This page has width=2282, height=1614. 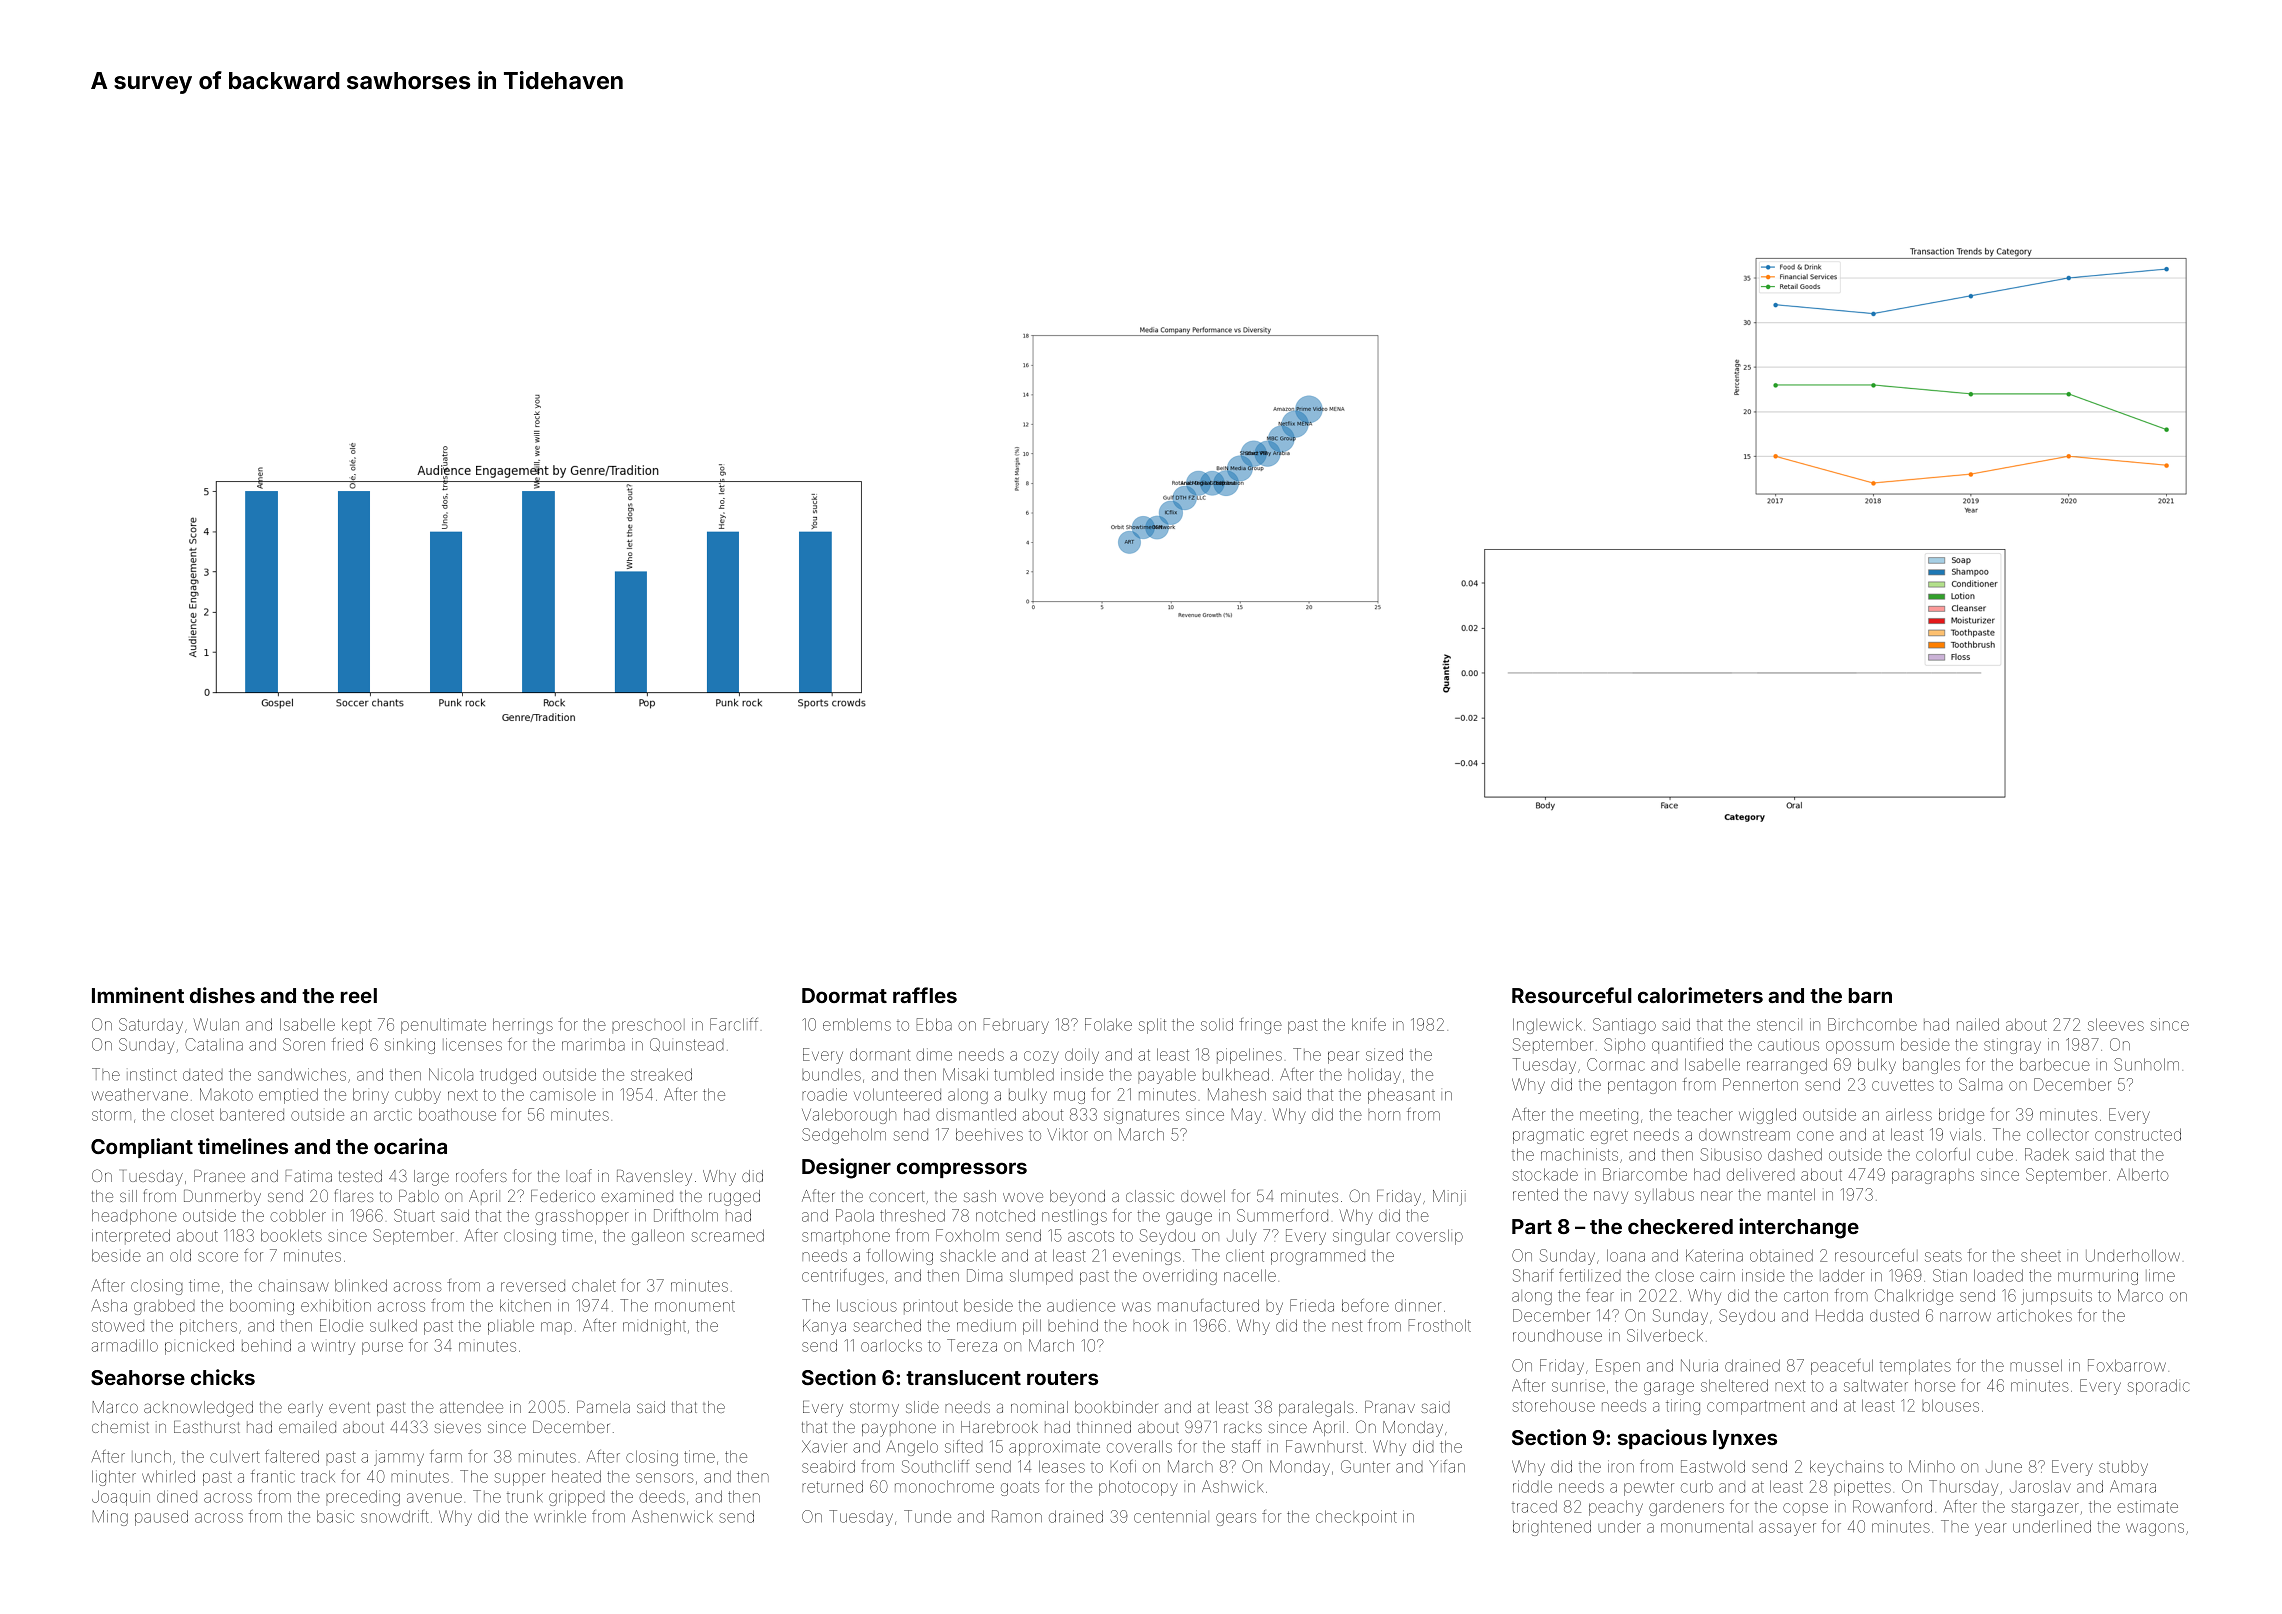 What do you see at coordinates (222, 1198) in the page?
I see `Dunmerby` at bounding box center [222, 1198].
